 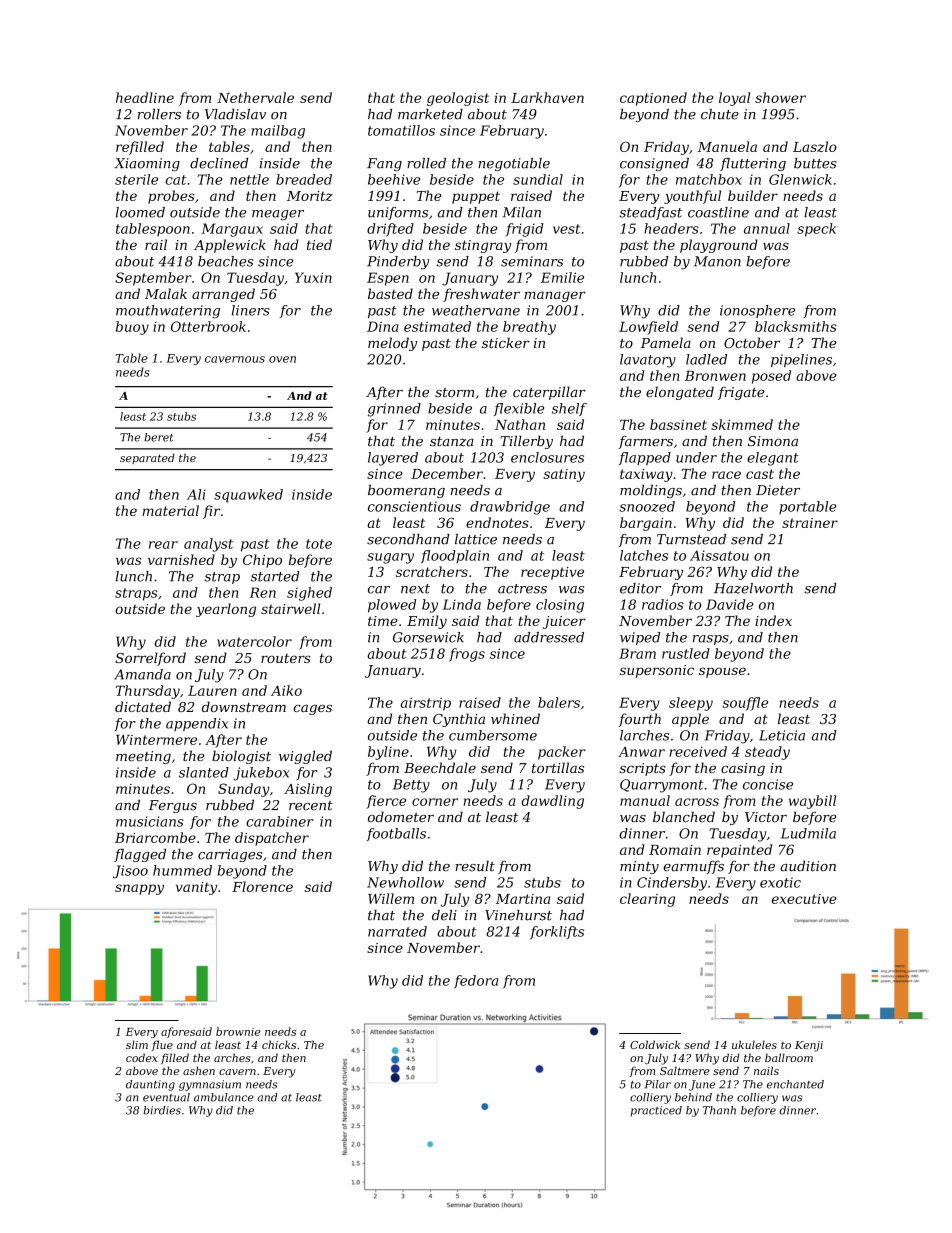 I want to click on negotiable, so click(x=514, y=164).
